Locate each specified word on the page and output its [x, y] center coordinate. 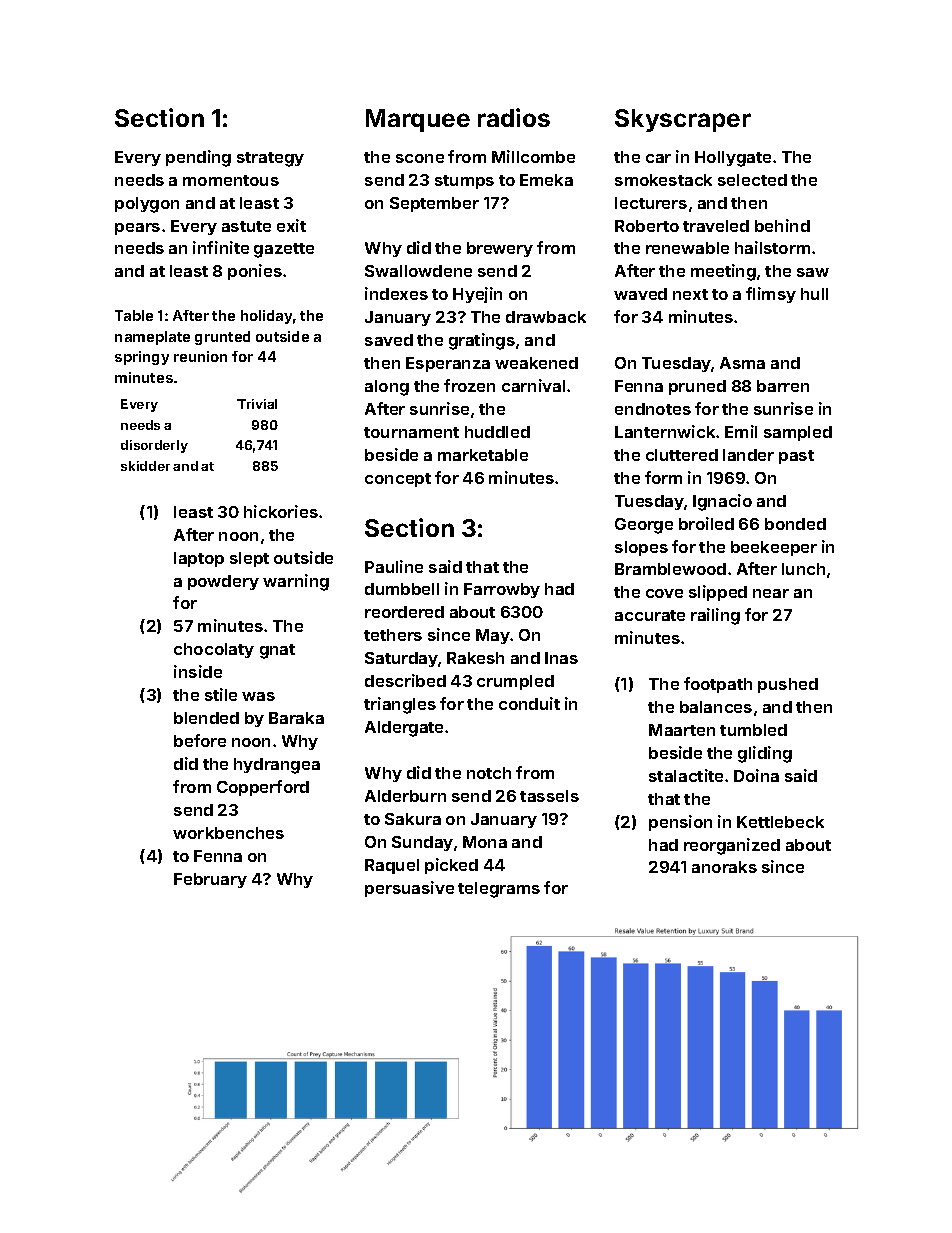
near [771, 593]
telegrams [499, 890]
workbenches [228, 833]
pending [198, 158]
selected [752, 180]
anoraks [724, 867]
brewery [500, 249]
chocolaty [214, 650]
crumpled [515, 682]
